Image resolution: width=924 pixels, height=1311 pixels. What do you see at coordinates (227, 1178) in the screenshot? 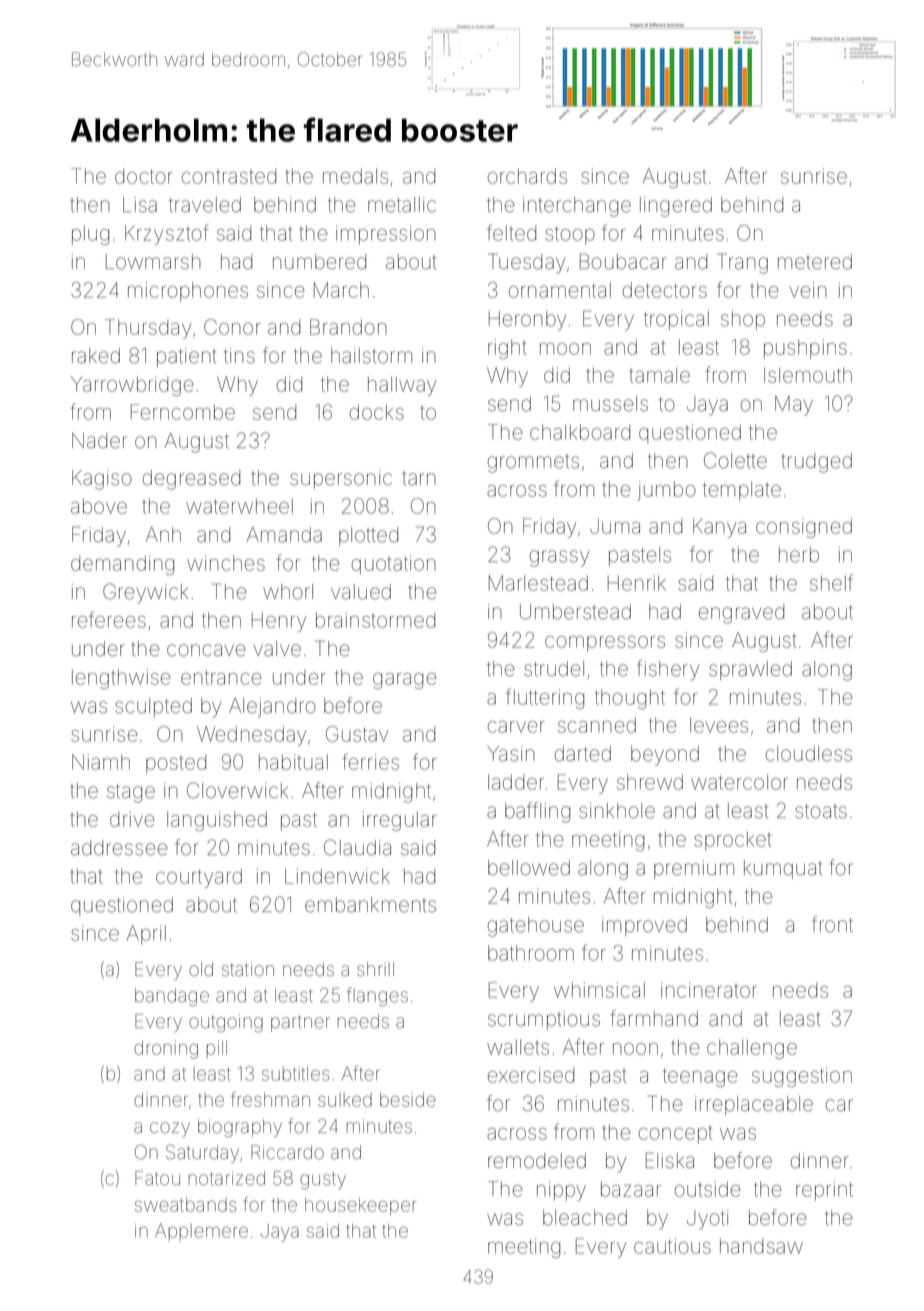
I see `notarized` at bounding box center [227, 1178].
